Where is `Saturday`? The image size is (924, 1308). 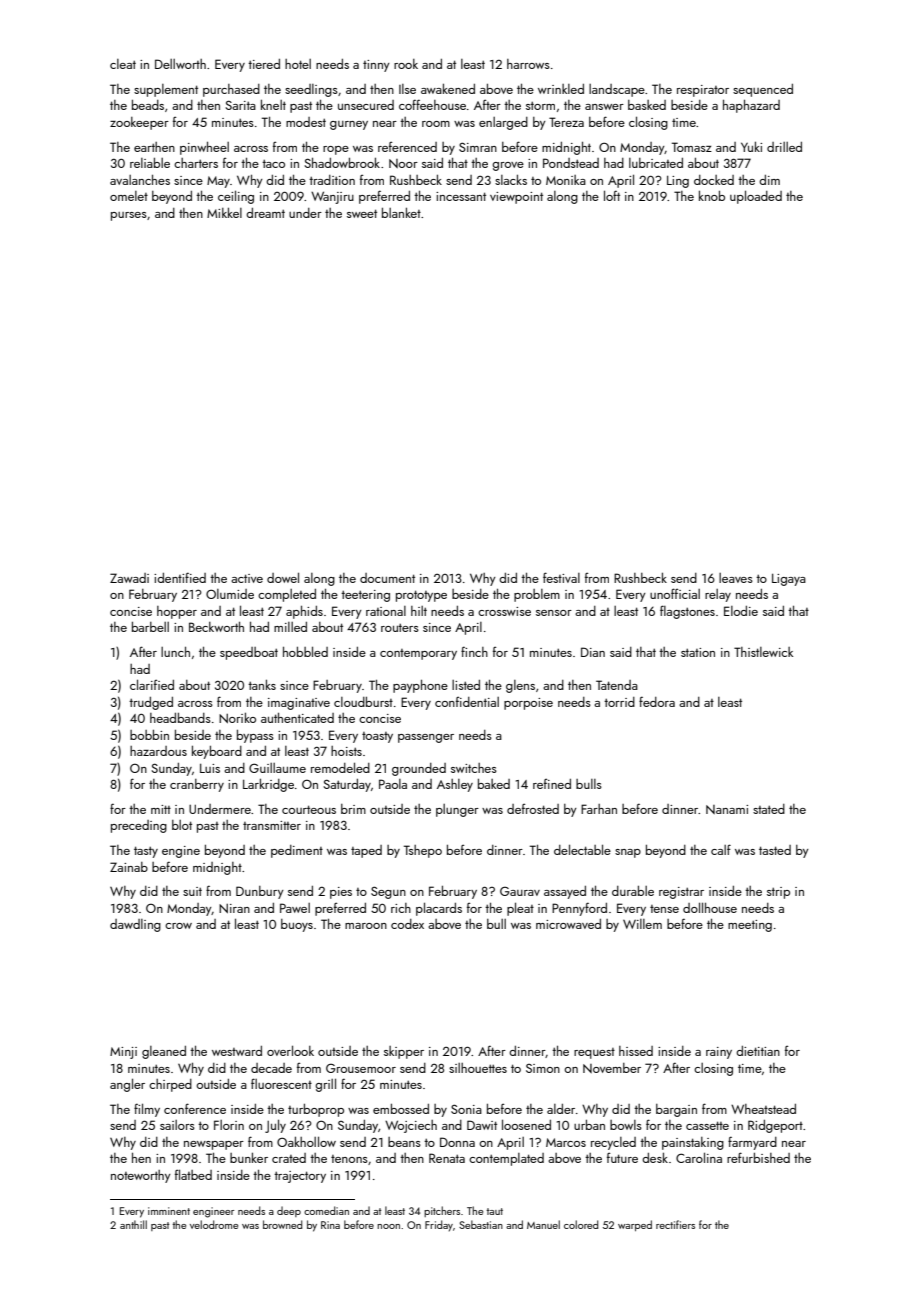 Saturday is located at coordinates (347, 785).
